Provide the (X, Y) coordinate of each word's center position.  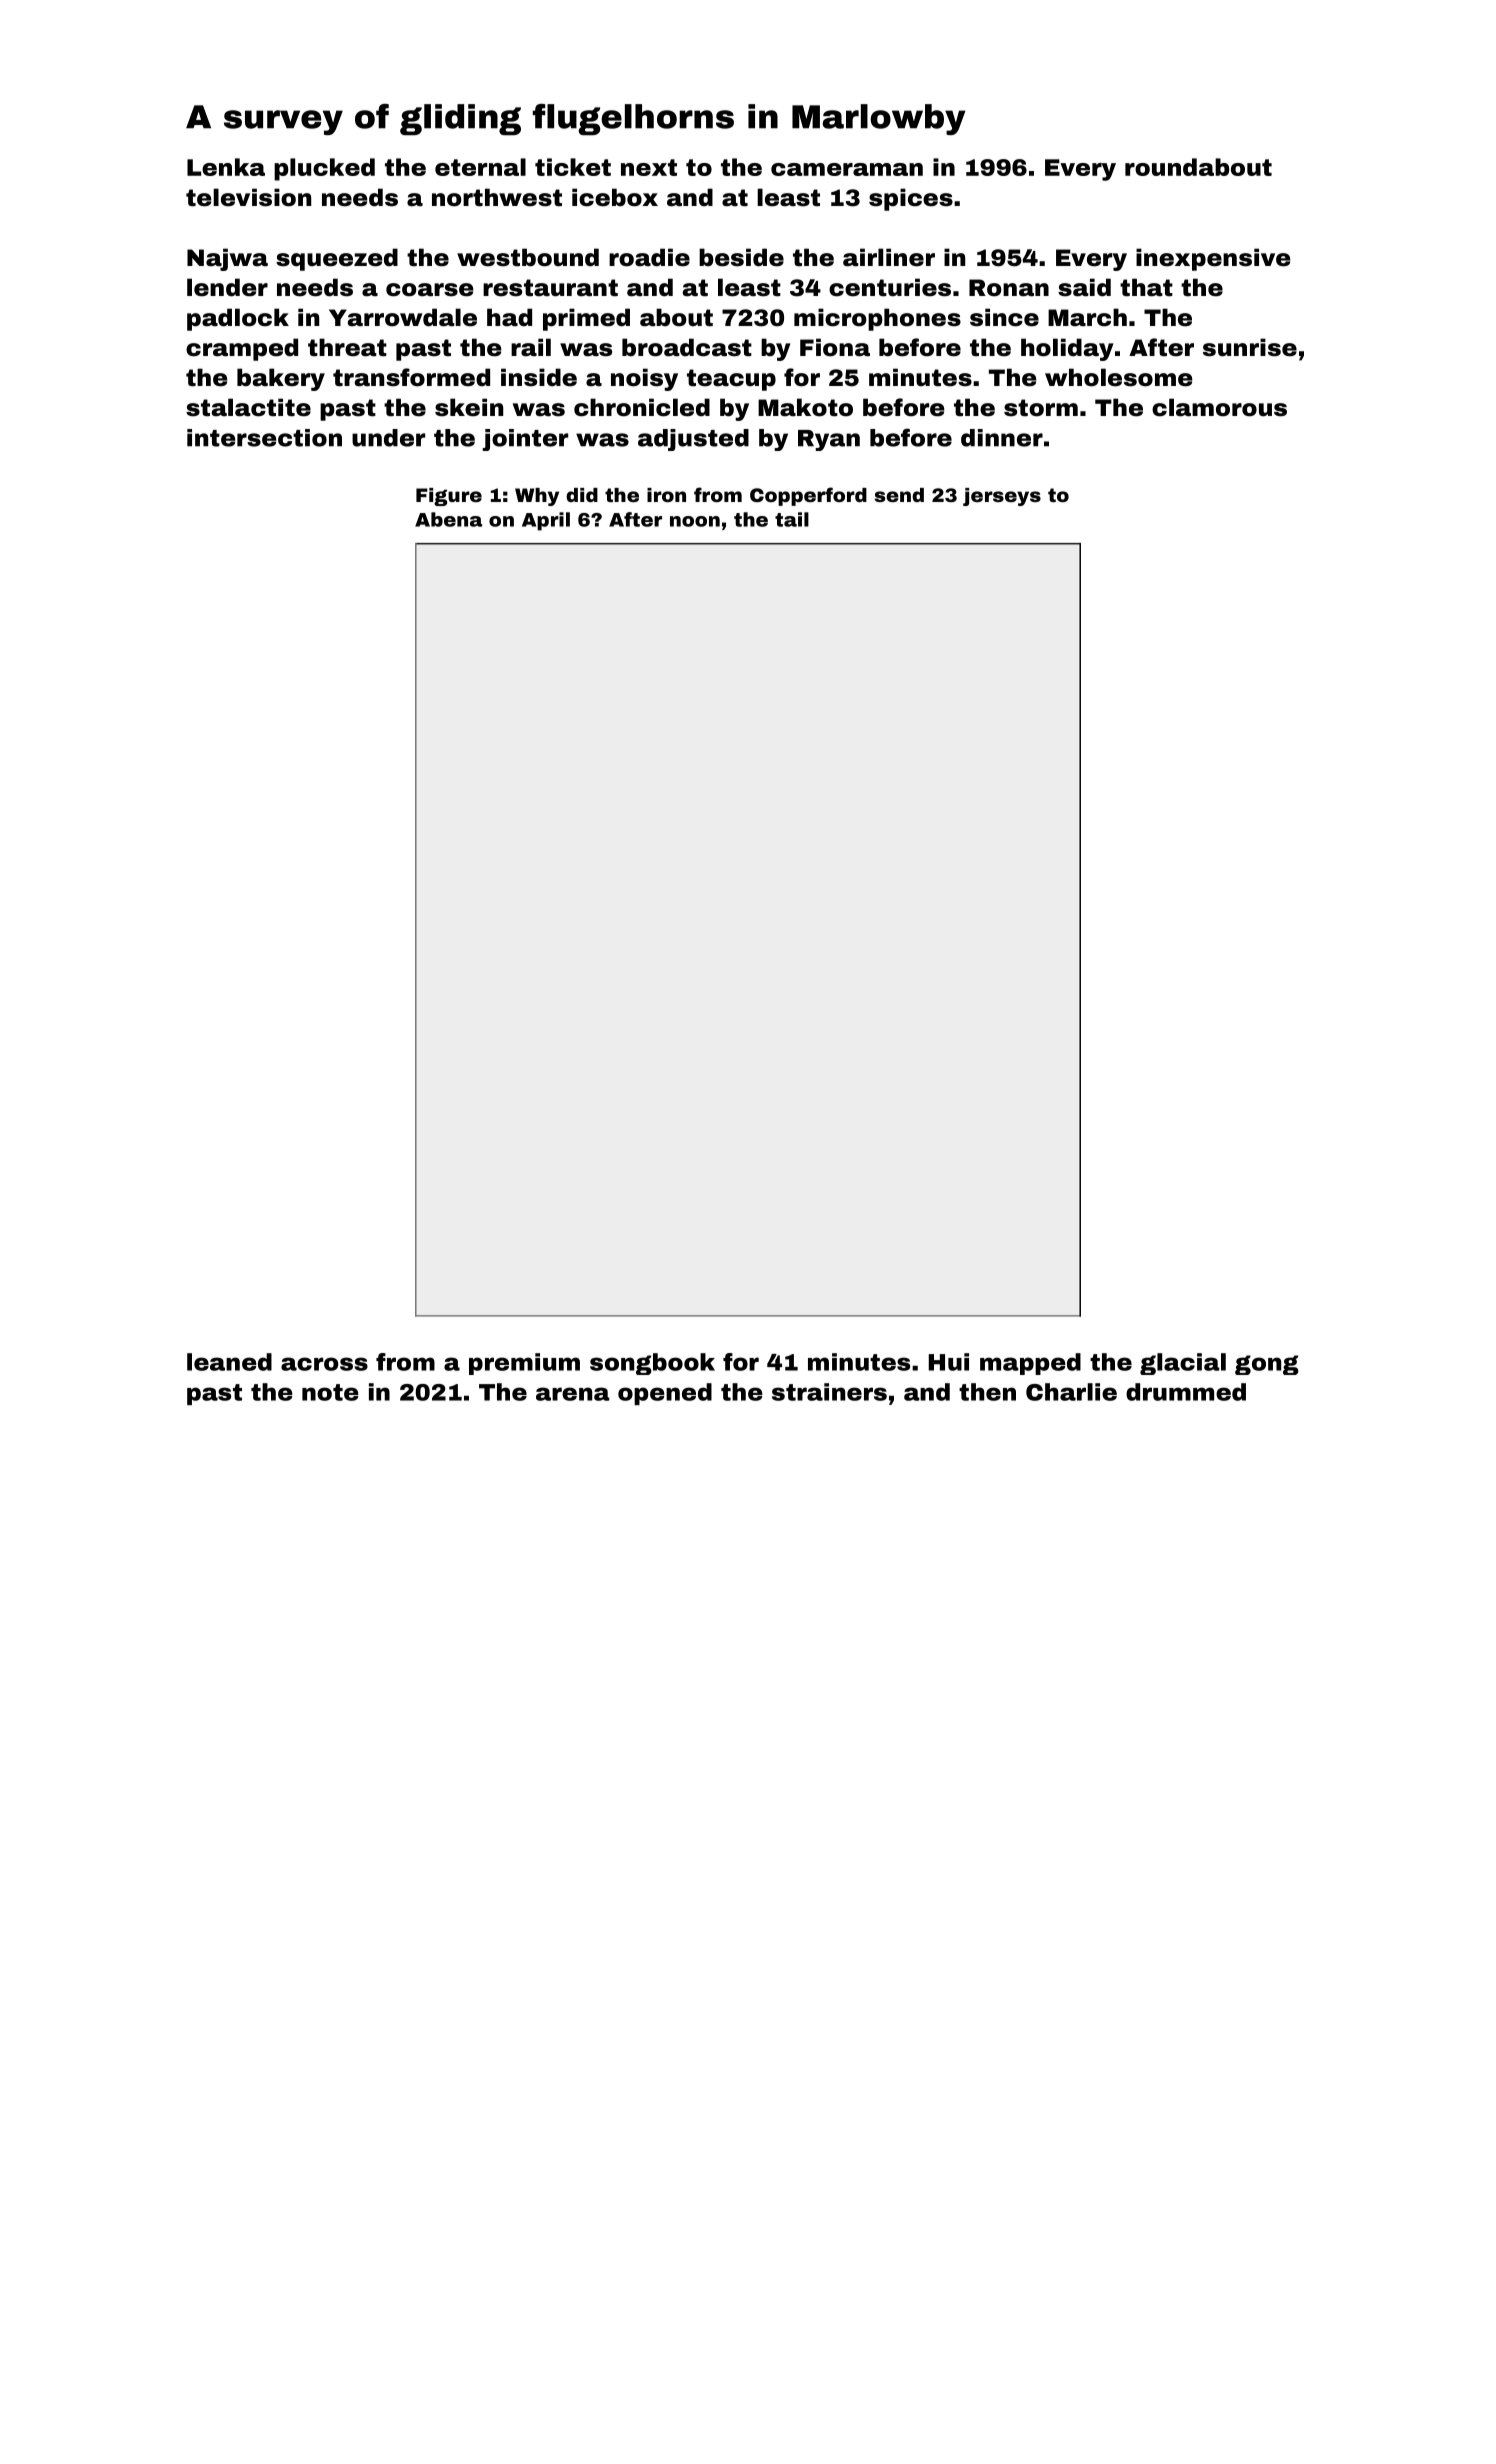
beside (741, 257)
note (330, 1392)
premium (524, 1364)
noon (695, 521)
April (546, 521)
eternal (480, 167)
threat (347, 347)
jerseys (1002, 497)
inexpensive (1213, 259)
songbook (652, 1364)
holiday (1067, 349)
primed (586, 319)
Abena (448, 519)
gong (1267, 1365)
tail (792, 519)
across (324, 1364)
